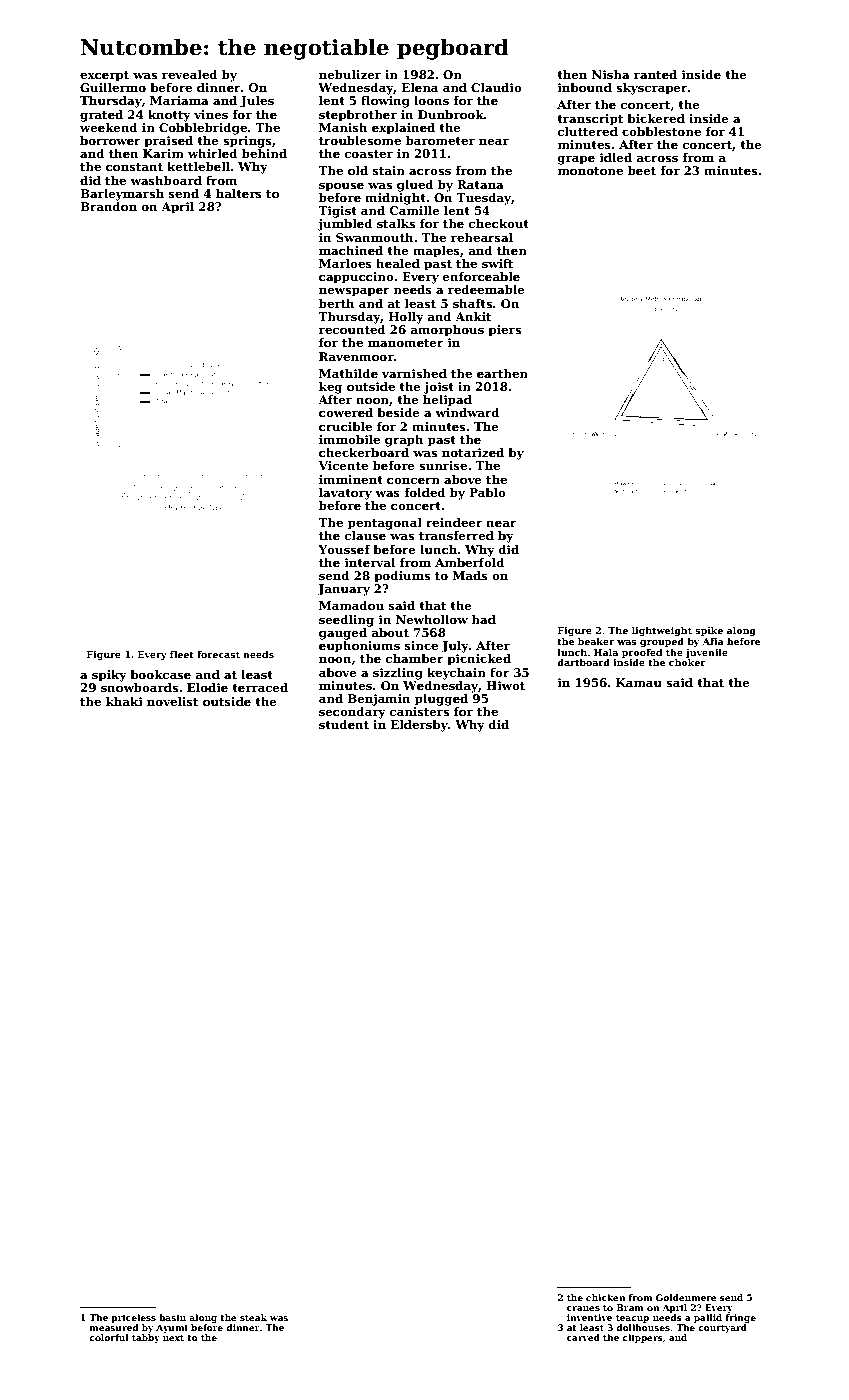 The width and height of the page is (849, 1400). I want to click on keg, so click(330, 388).
